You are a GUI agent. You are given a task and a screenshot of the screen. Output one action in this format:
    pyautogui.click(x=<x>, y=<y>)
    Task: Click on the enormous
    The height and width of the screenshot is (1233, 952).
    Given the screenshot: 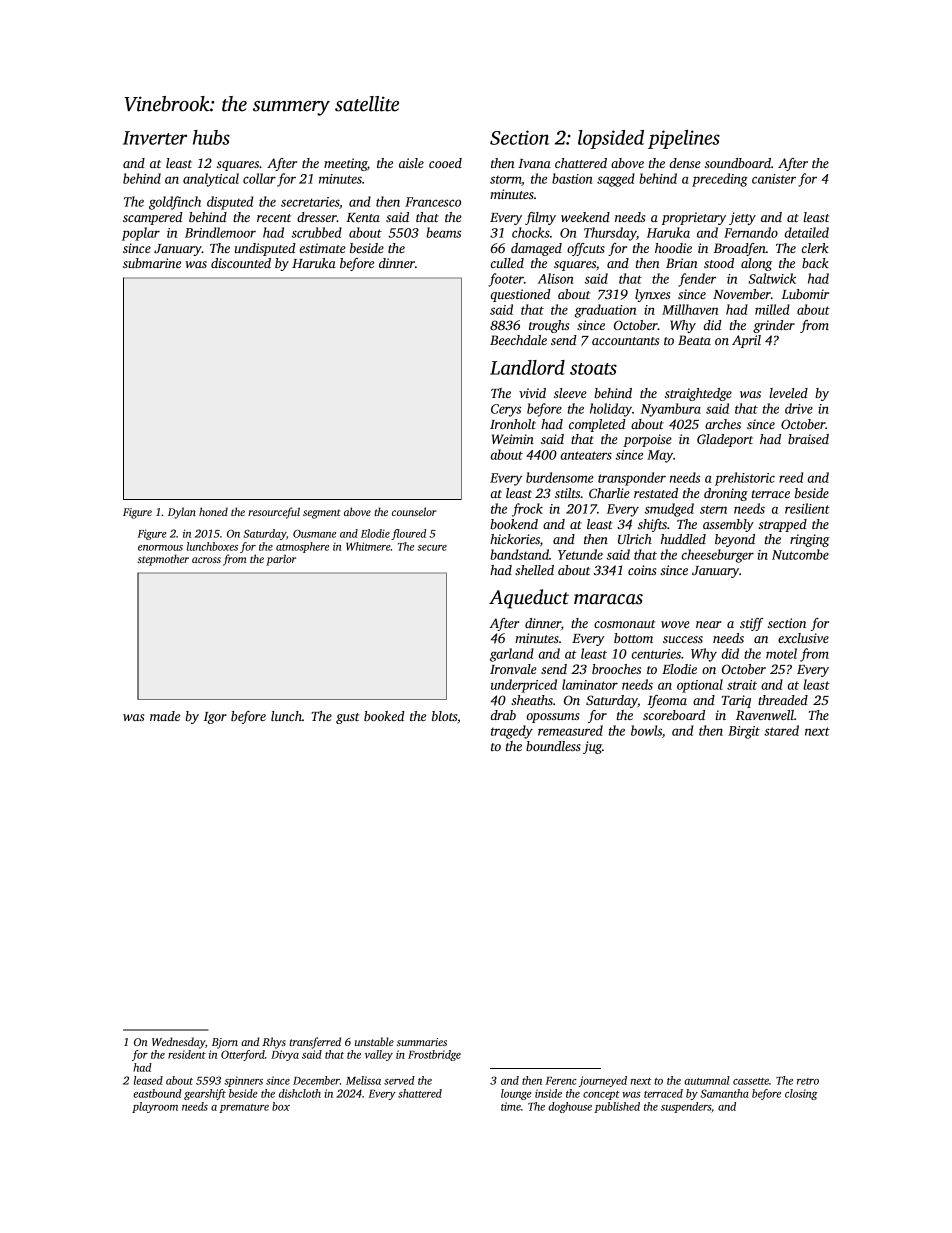 What is the action you would take?
    pyautogui.click(x=160, y=548)
